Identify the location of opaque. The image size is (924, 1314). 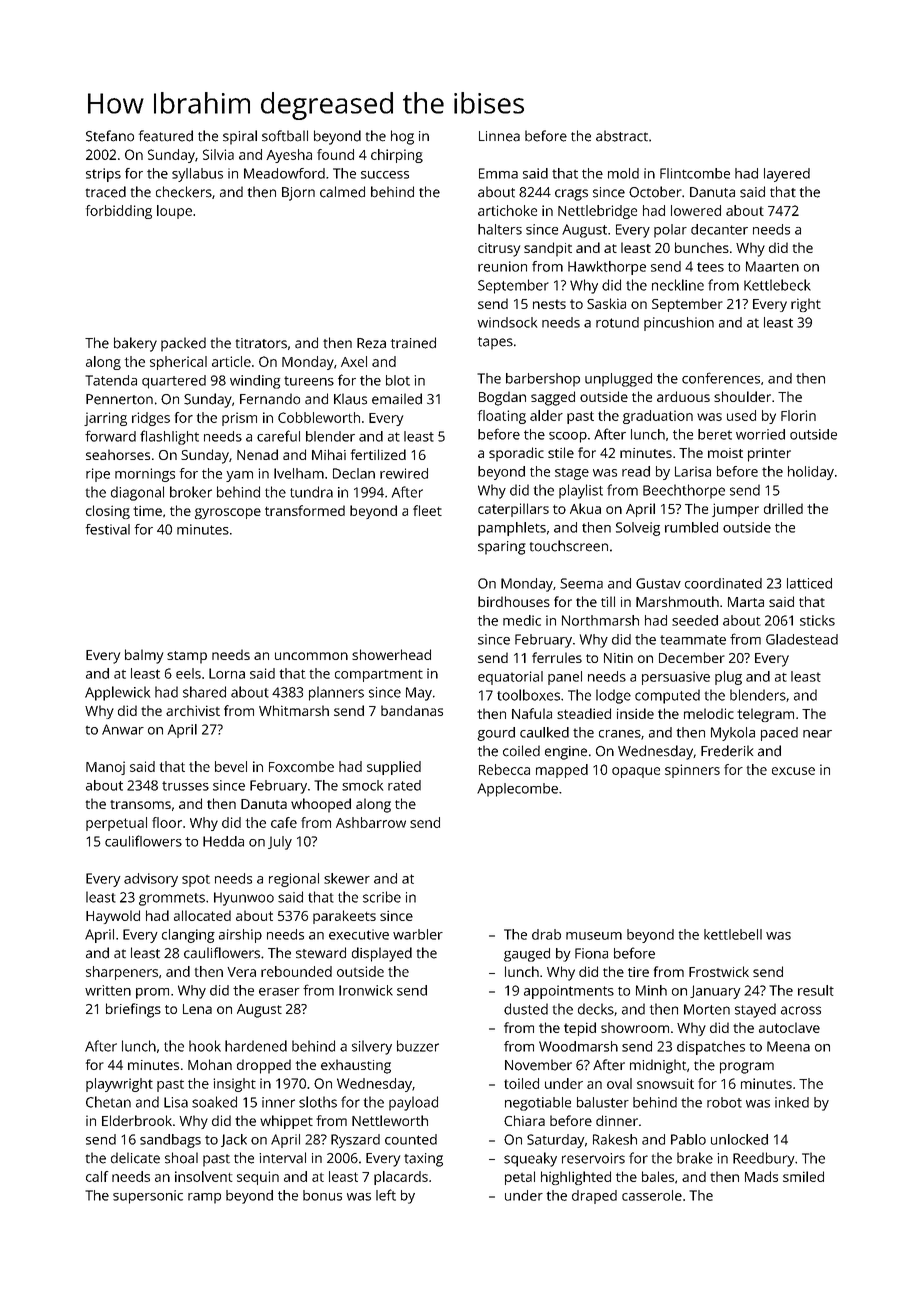
(636, 772).
